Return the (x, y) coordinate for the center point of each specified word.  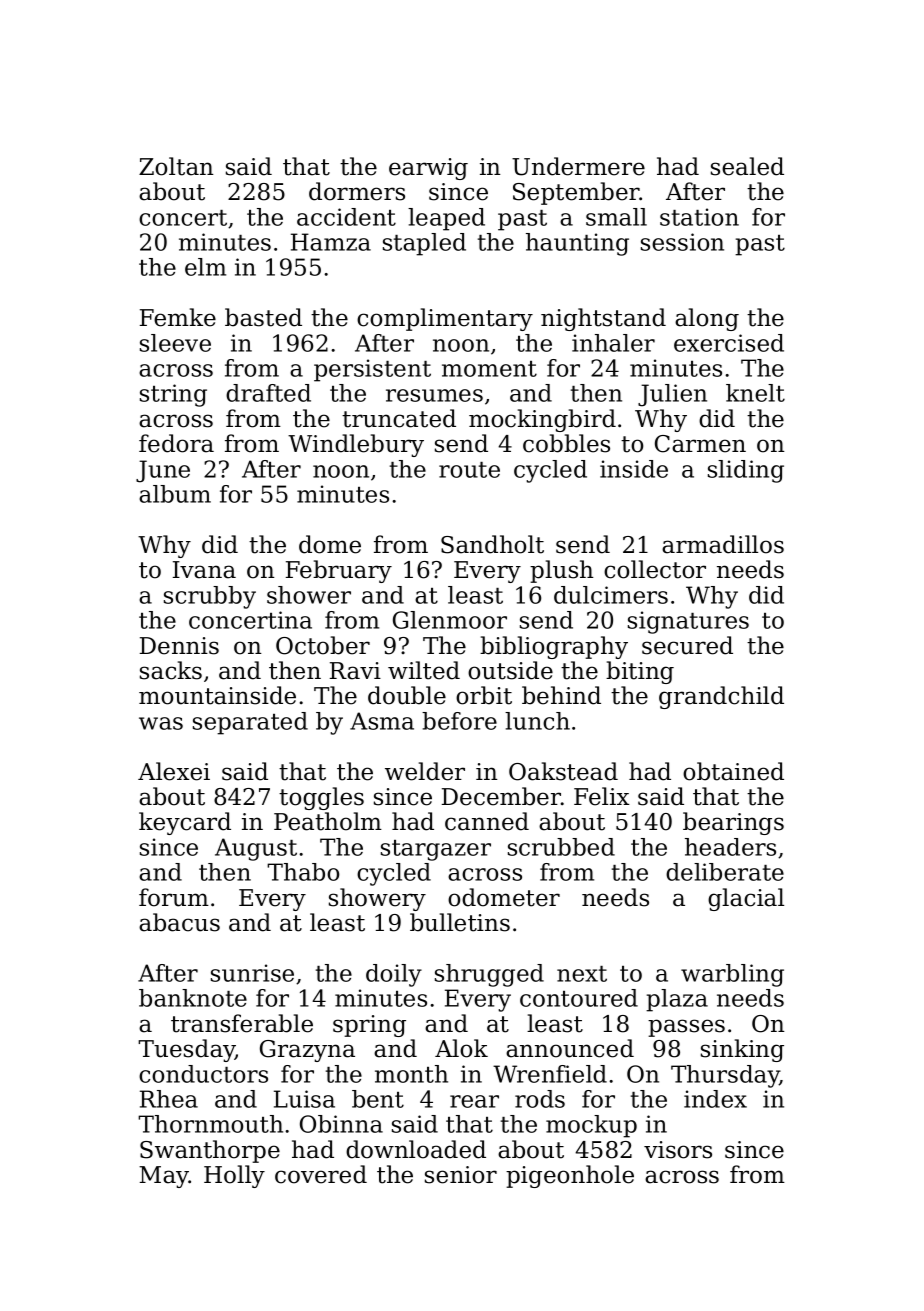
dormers (357, 191)
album (175, 494)
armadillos (723, 544)
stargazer (436, 850)
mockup (591, 1126)
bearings (733, 823)
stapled (424, 244)
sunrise (252, 973)
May (164, 1177)
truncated (399, 418)
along (707, 319)
